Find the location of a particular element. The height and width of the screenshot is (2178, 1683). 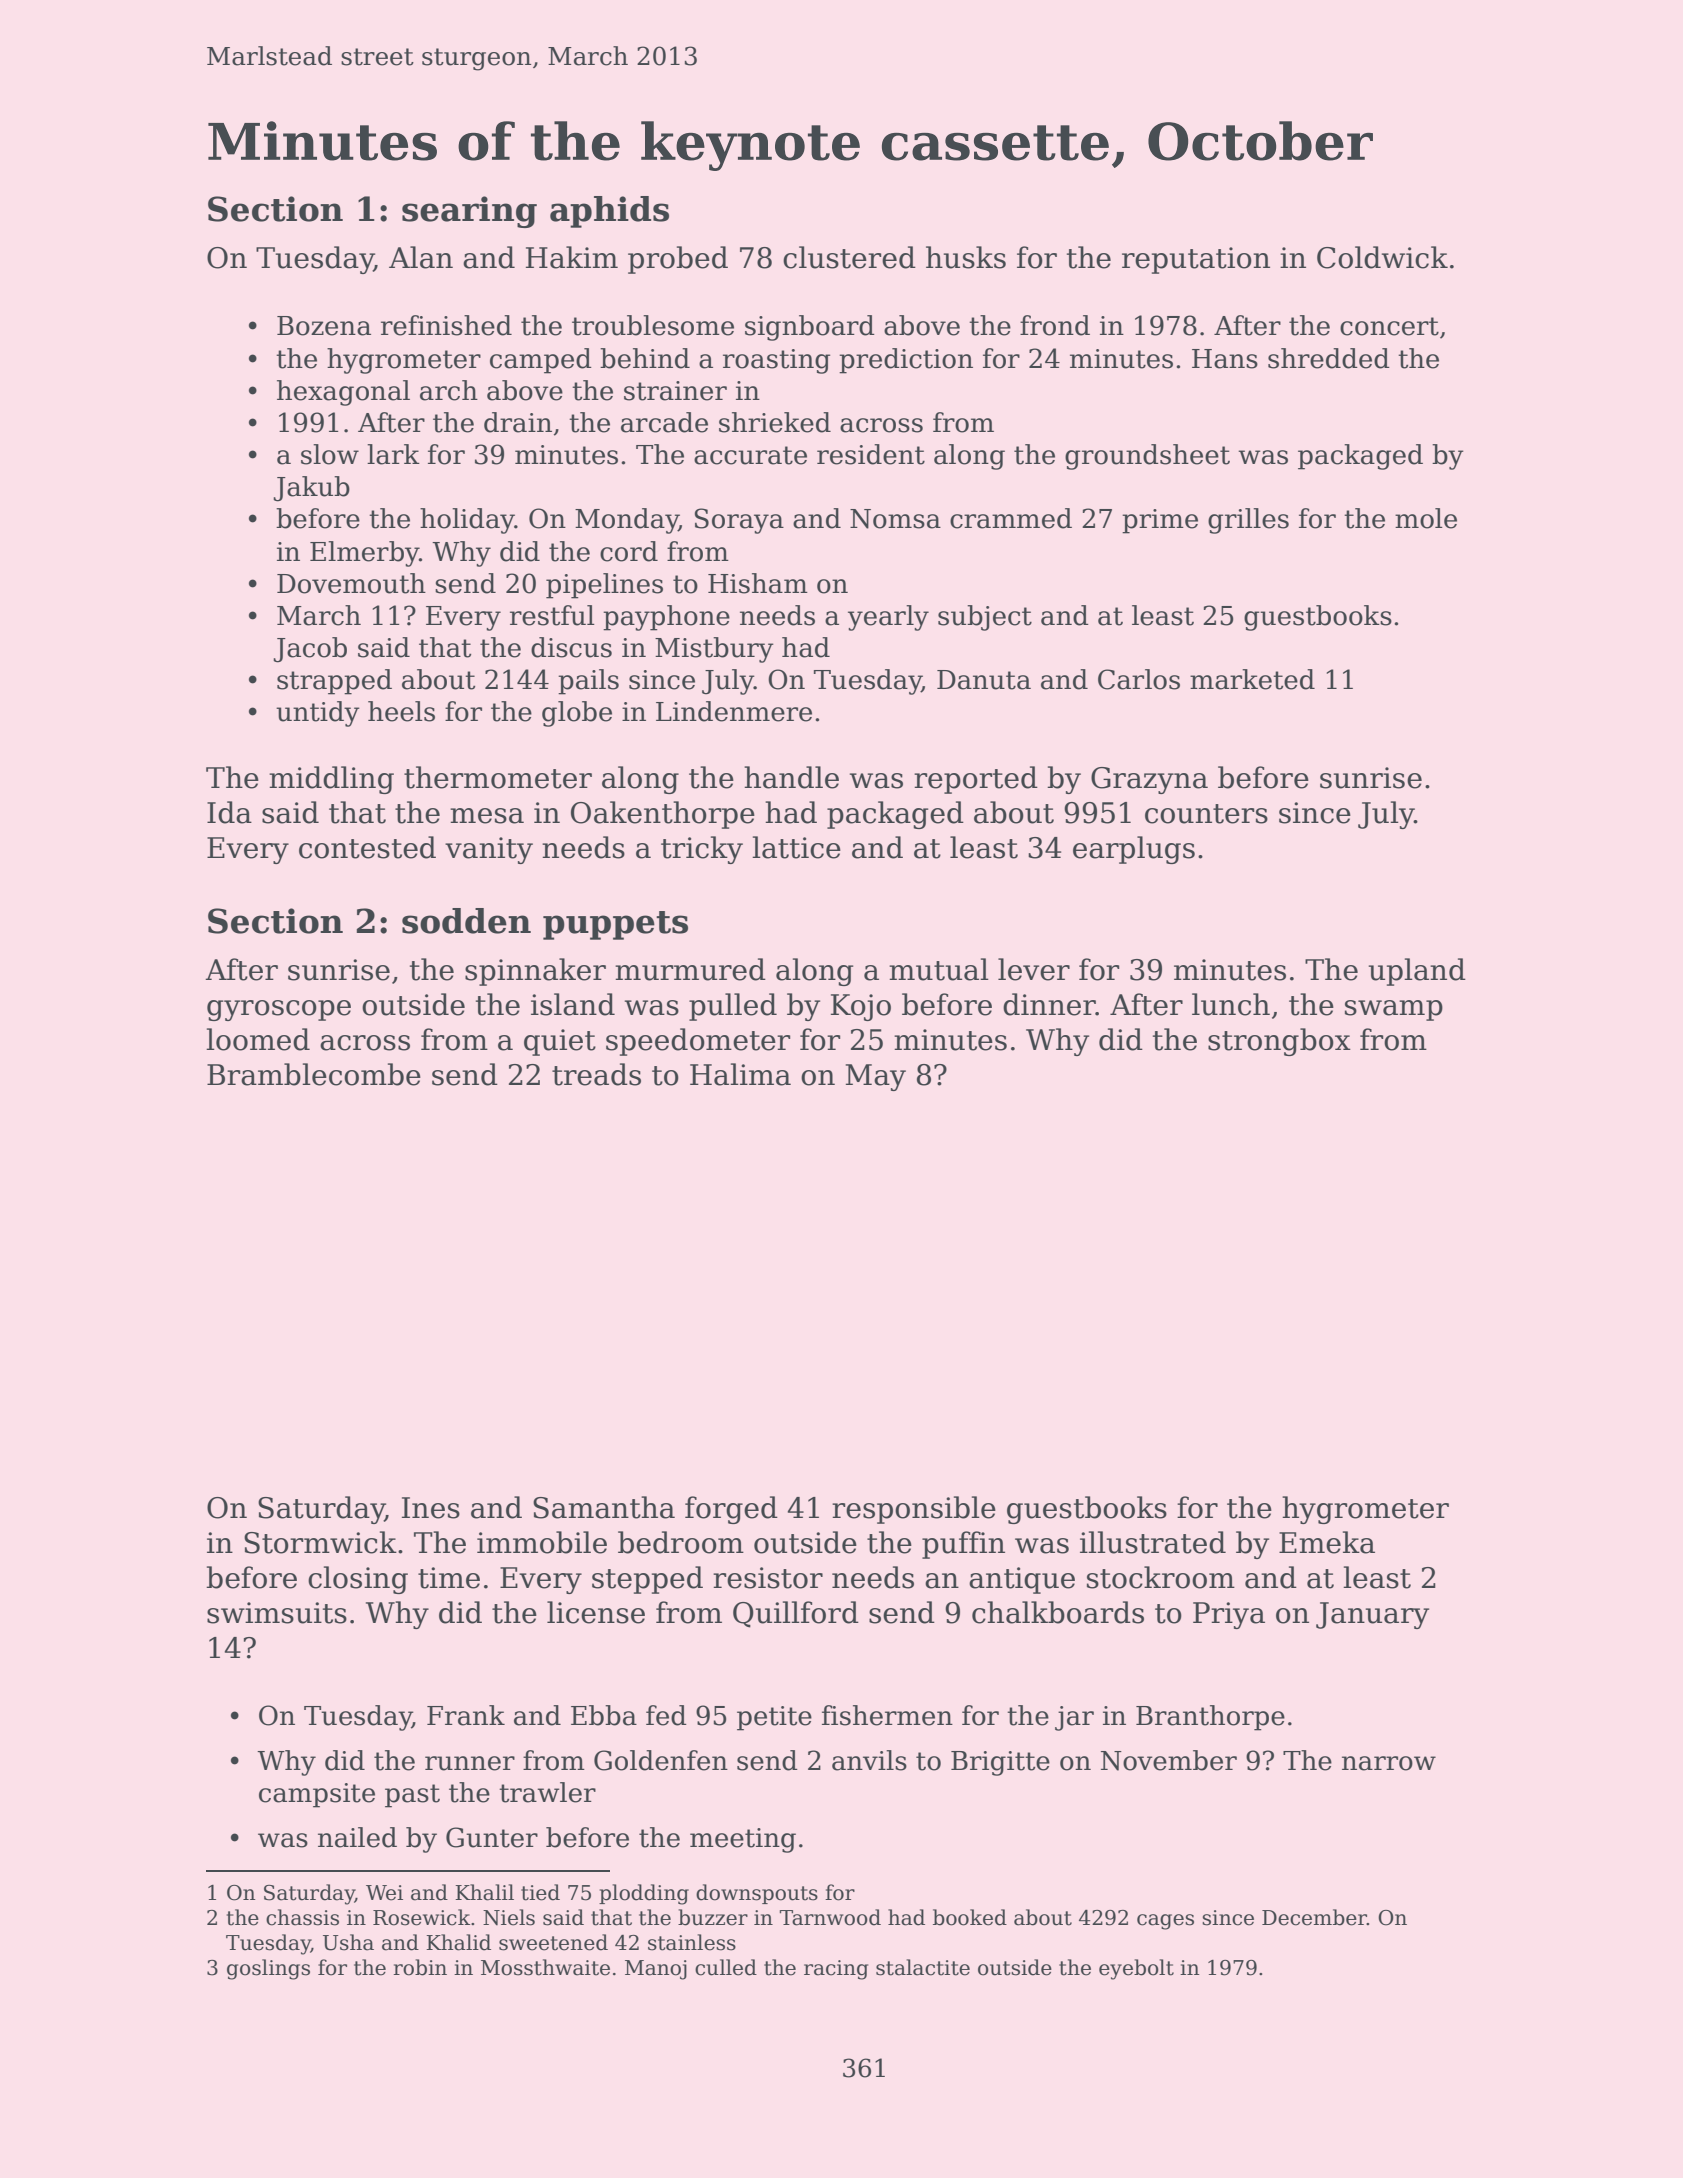

nailed is located at coordinates (357, 1837).
